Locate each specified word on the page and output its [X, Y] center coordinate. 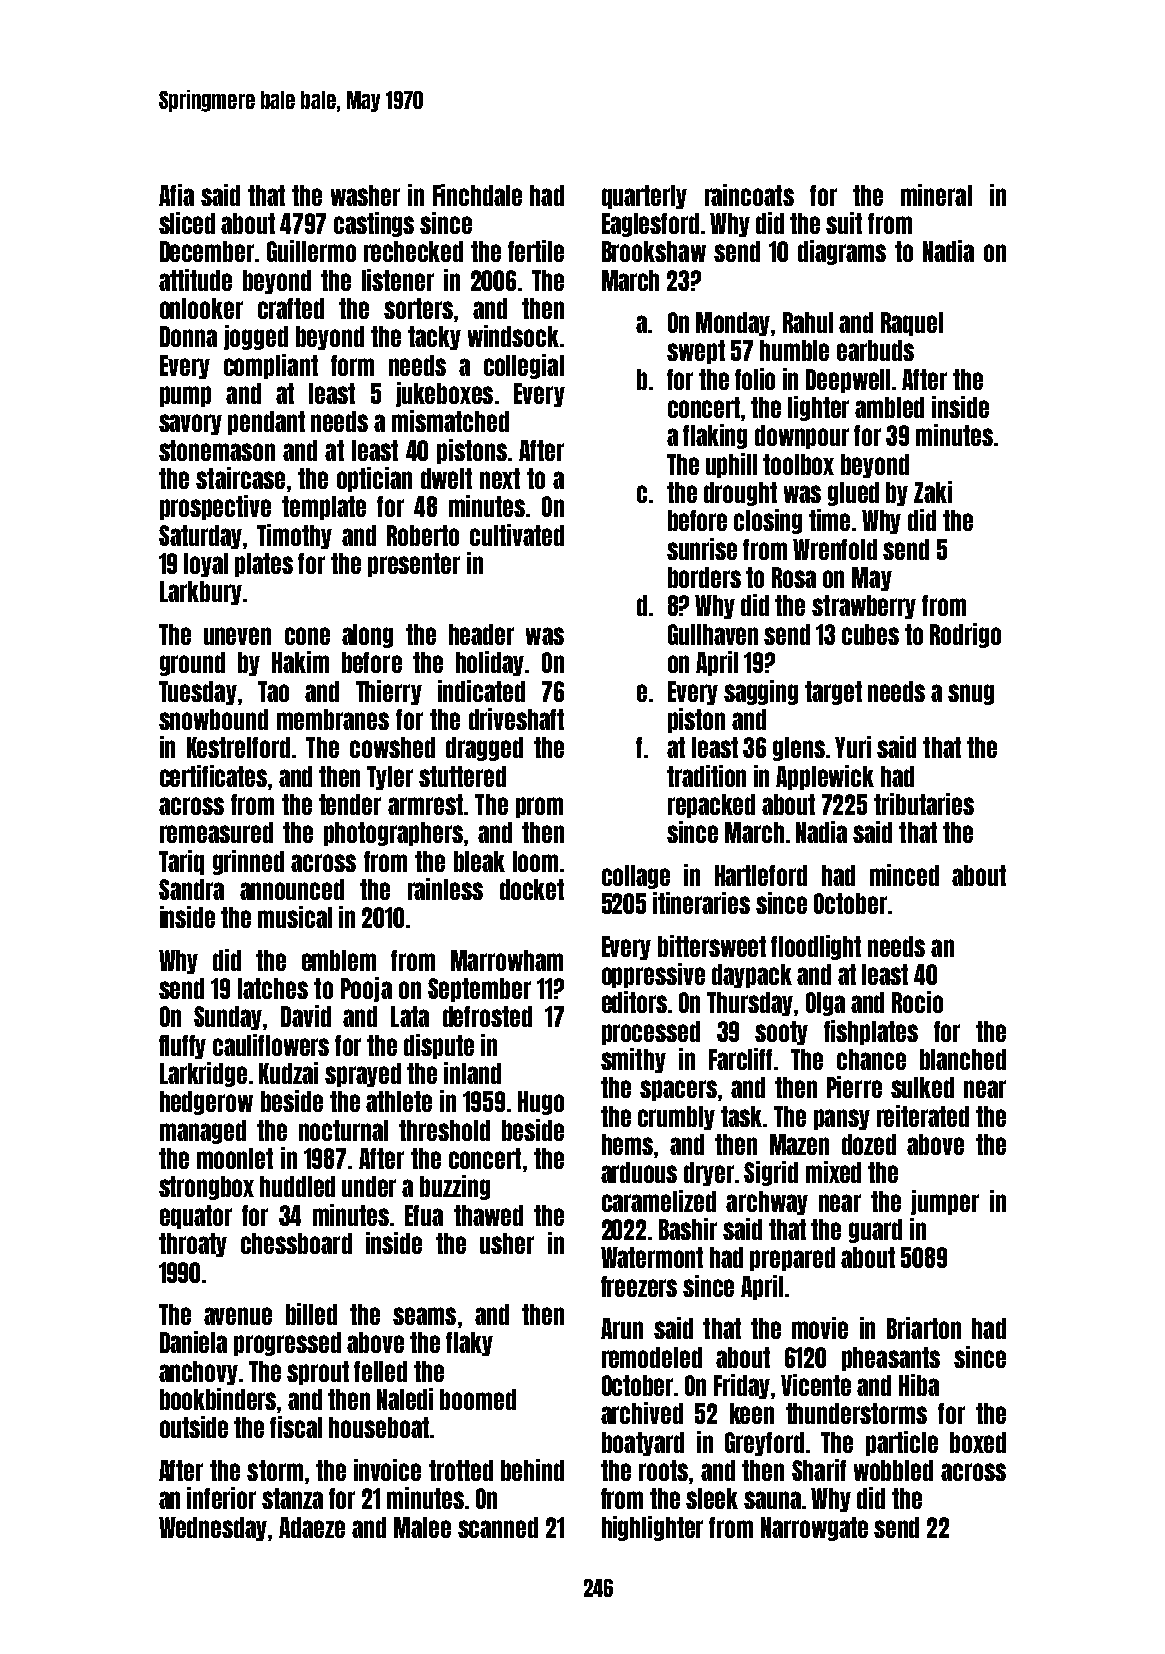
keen [752, 1413]
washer [365, 195]
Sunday [228, 1018]
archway [767, 1203]
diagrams [842, 252]
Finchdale [477, 195]
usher [507, 1243]
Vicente [816, 1385]
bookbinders [219, 1400]
